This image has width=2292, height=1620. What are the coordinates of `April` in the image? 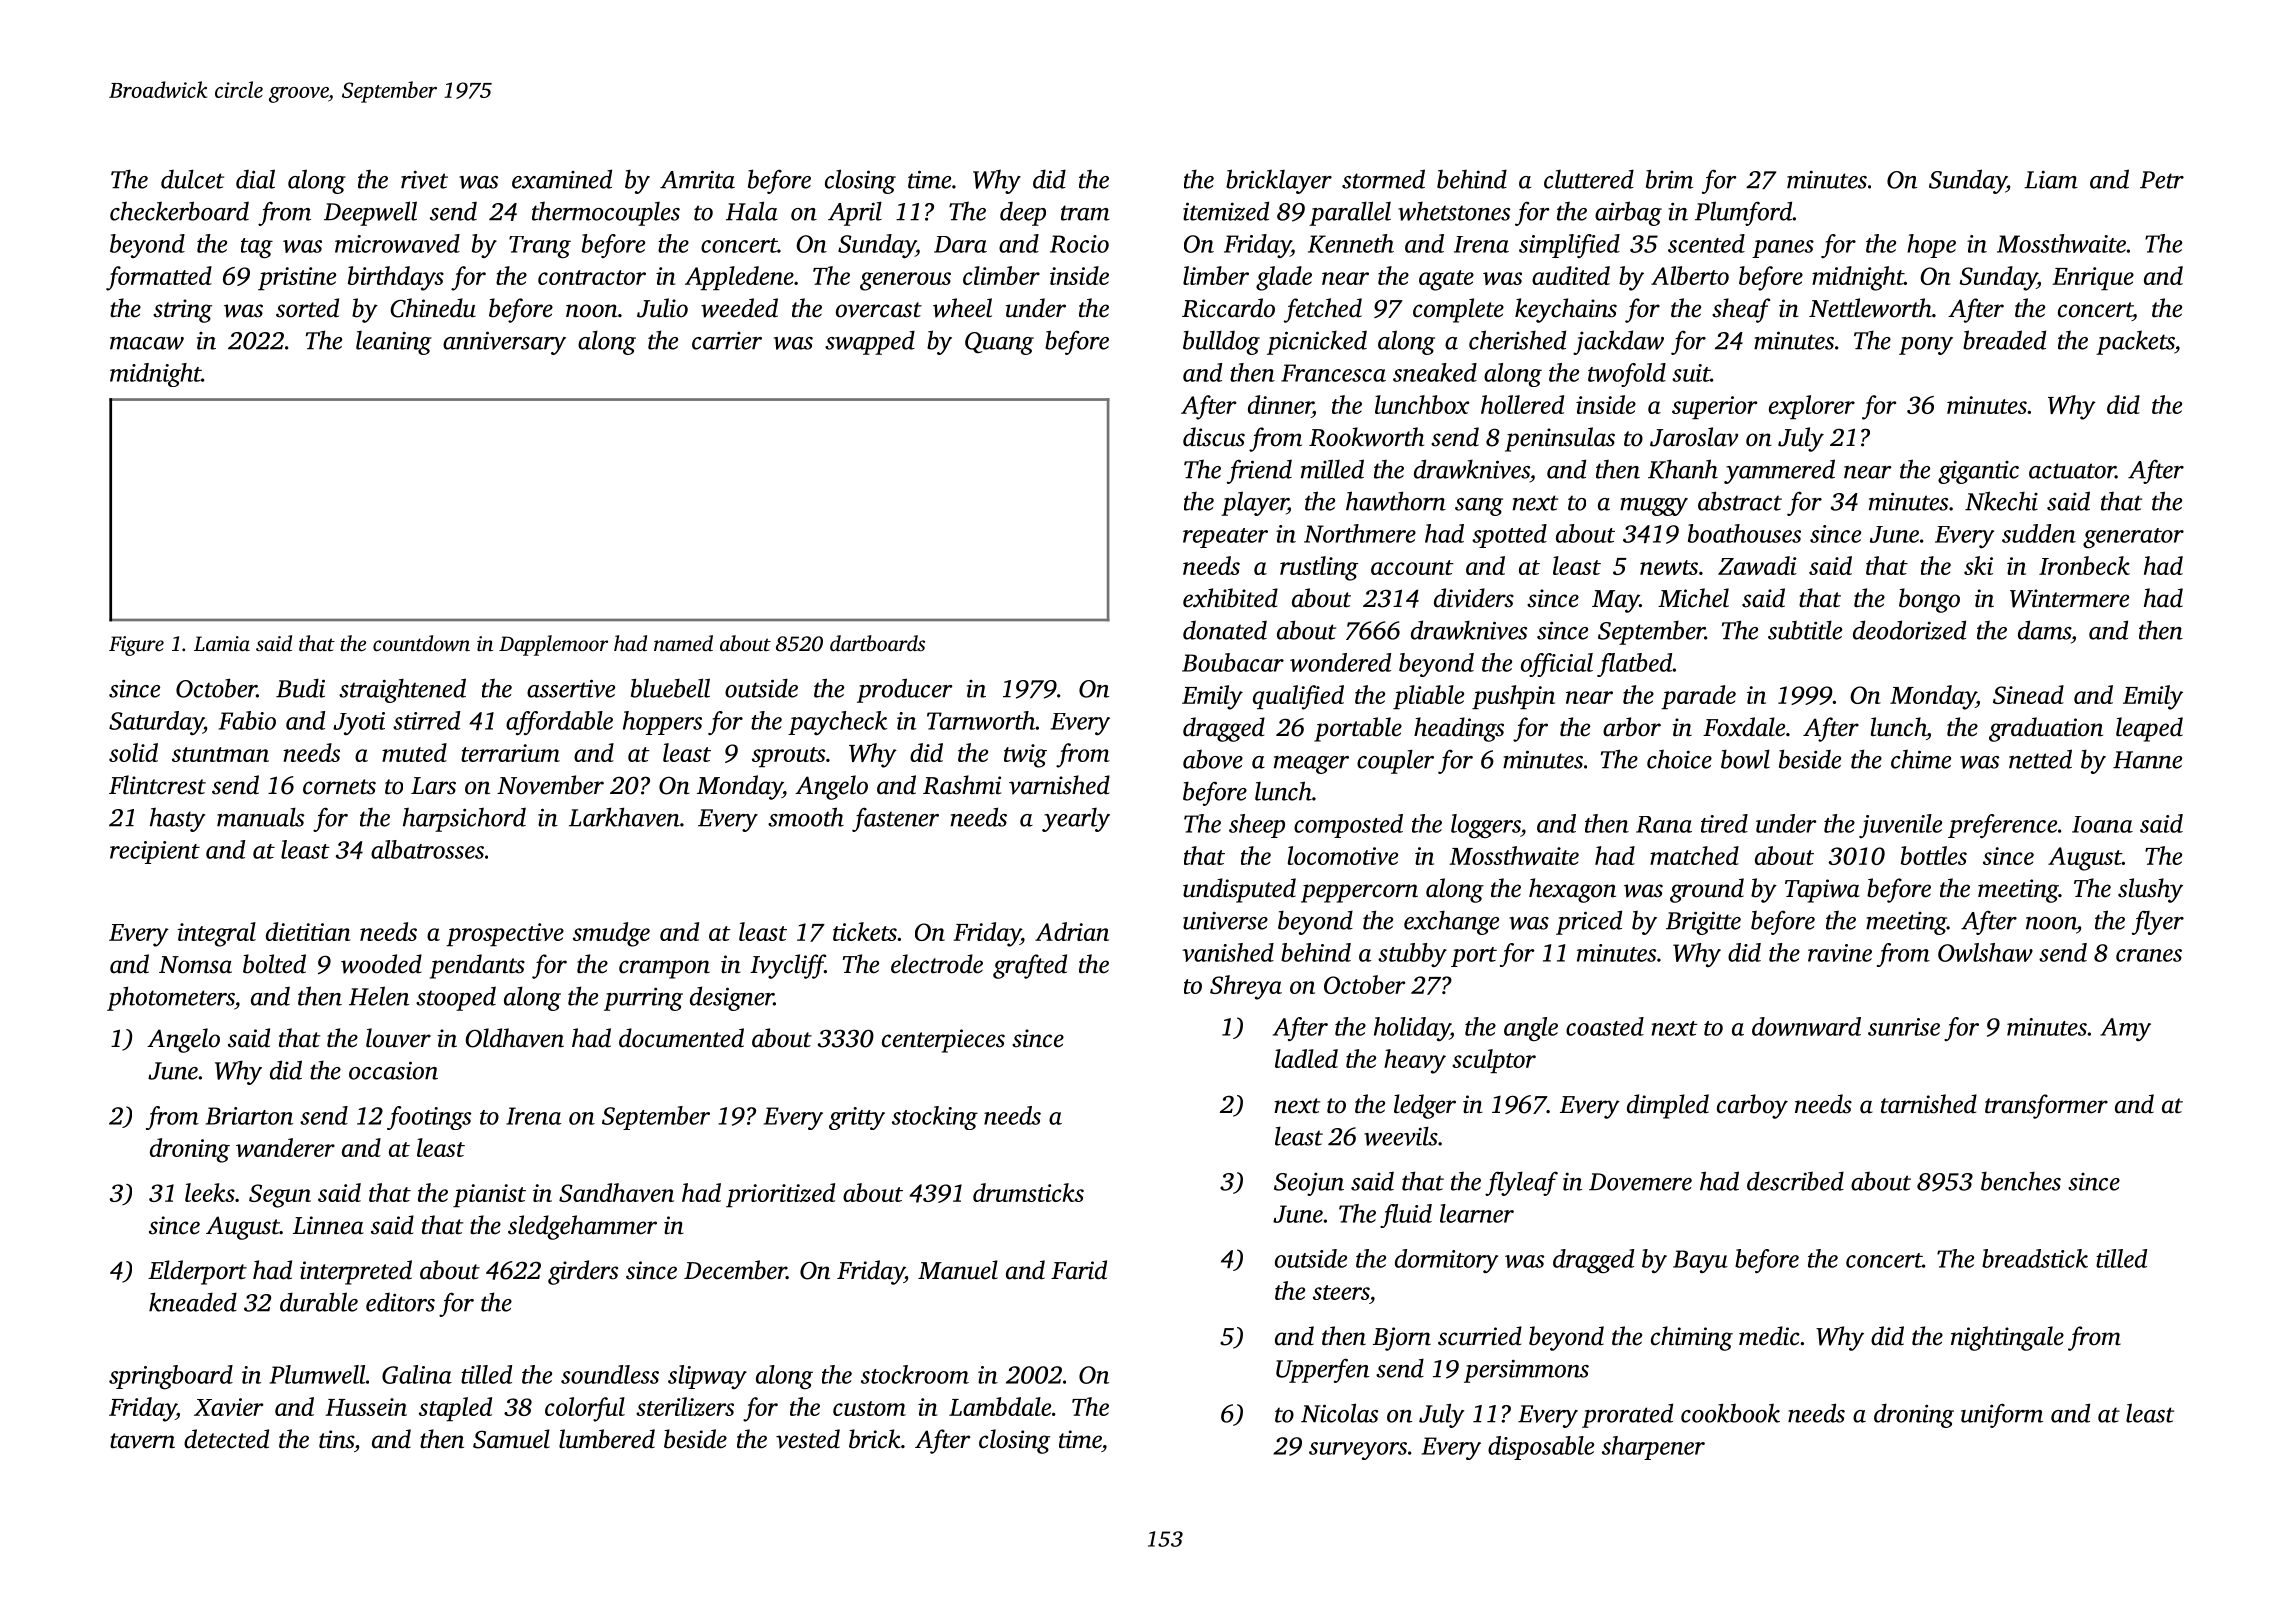 It's located at (855, 213).
